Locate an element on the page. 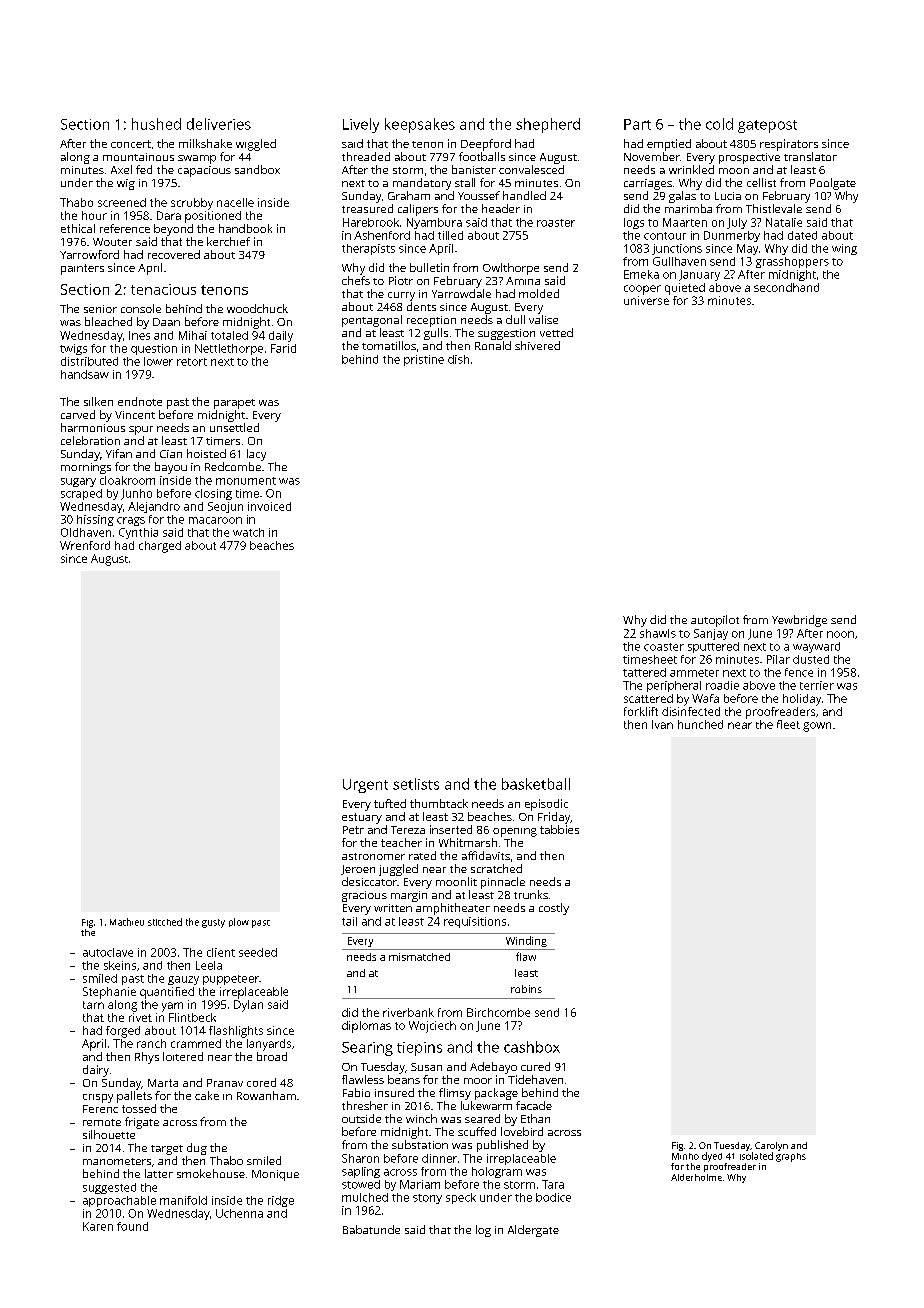 The height and width of the document is (1308, 924). costly is located at coordinates (554, 909).
